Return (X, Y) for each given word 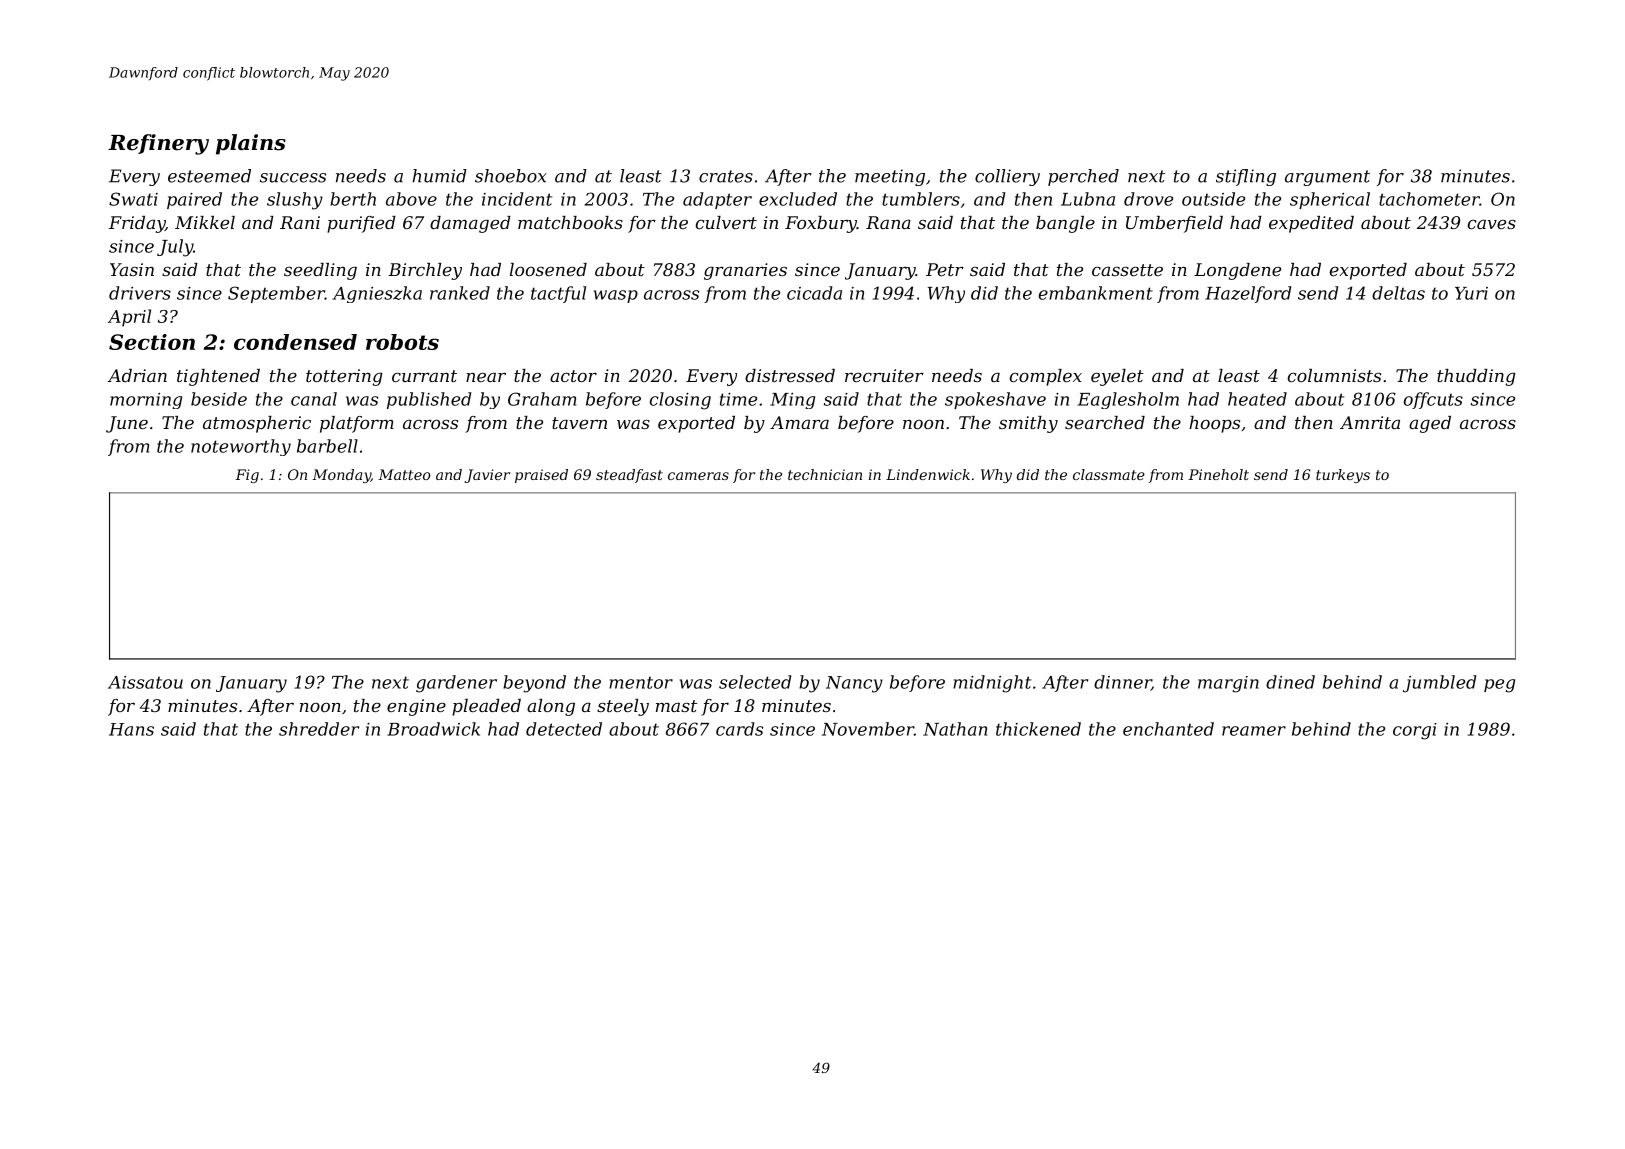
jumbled (1439, 684)
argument (1327, 178)
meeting (890, 177)
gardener (456, 684)
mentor (641, 682)
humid (439, 176)
